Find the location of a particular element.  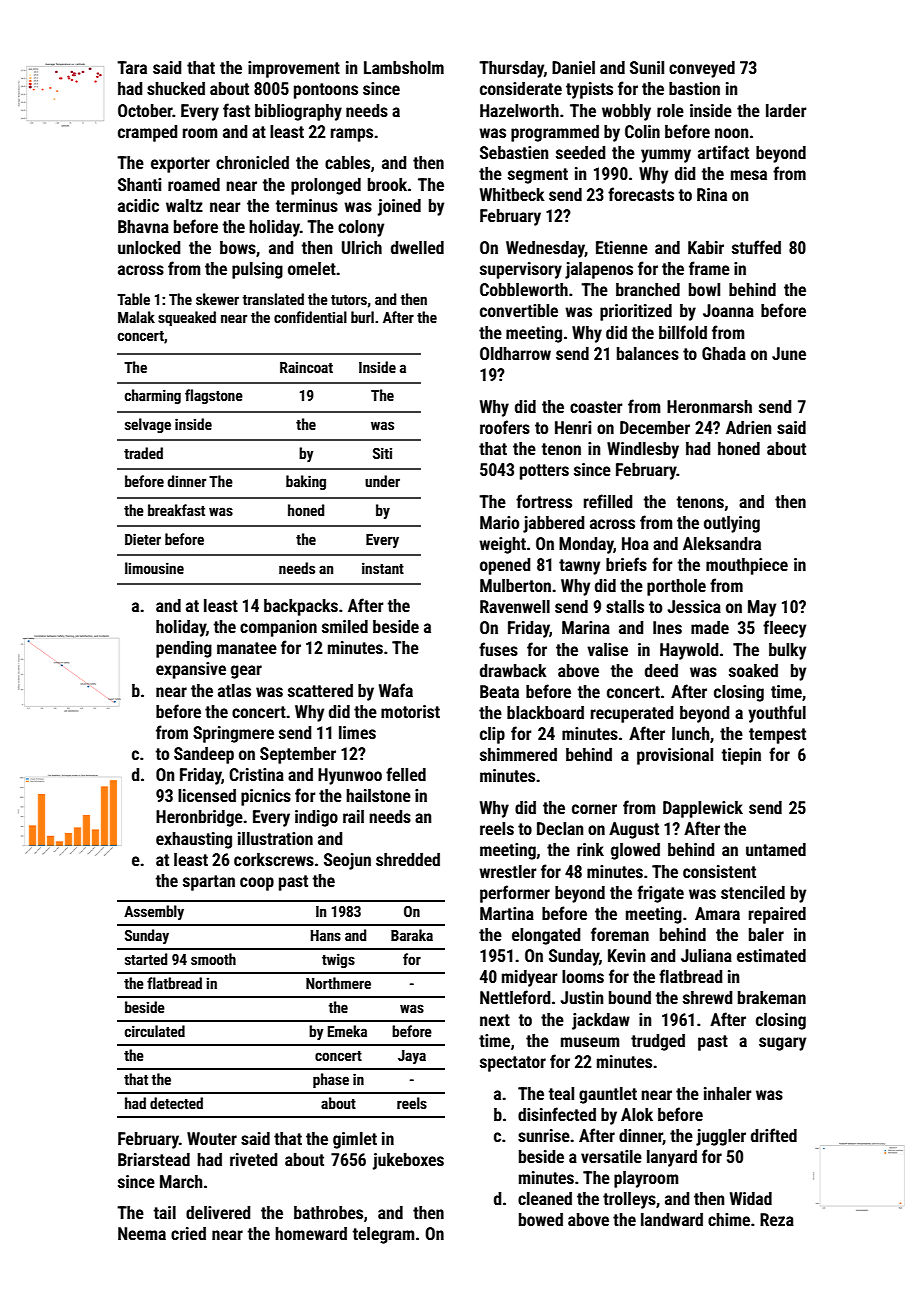

cried is located at coordinates (188, 1233).
